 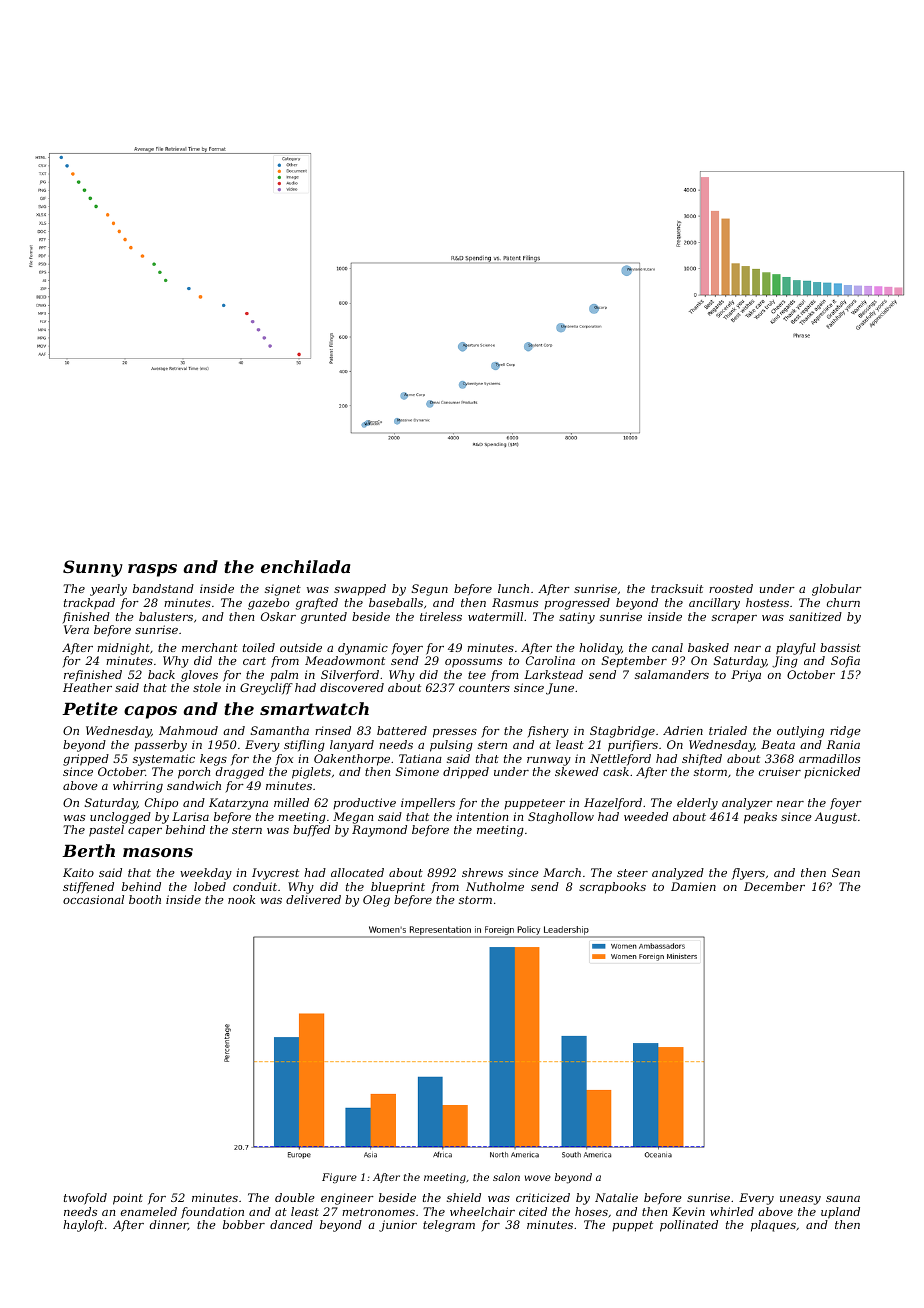 I want to click on lanyard, so click(x=352, y=746).
